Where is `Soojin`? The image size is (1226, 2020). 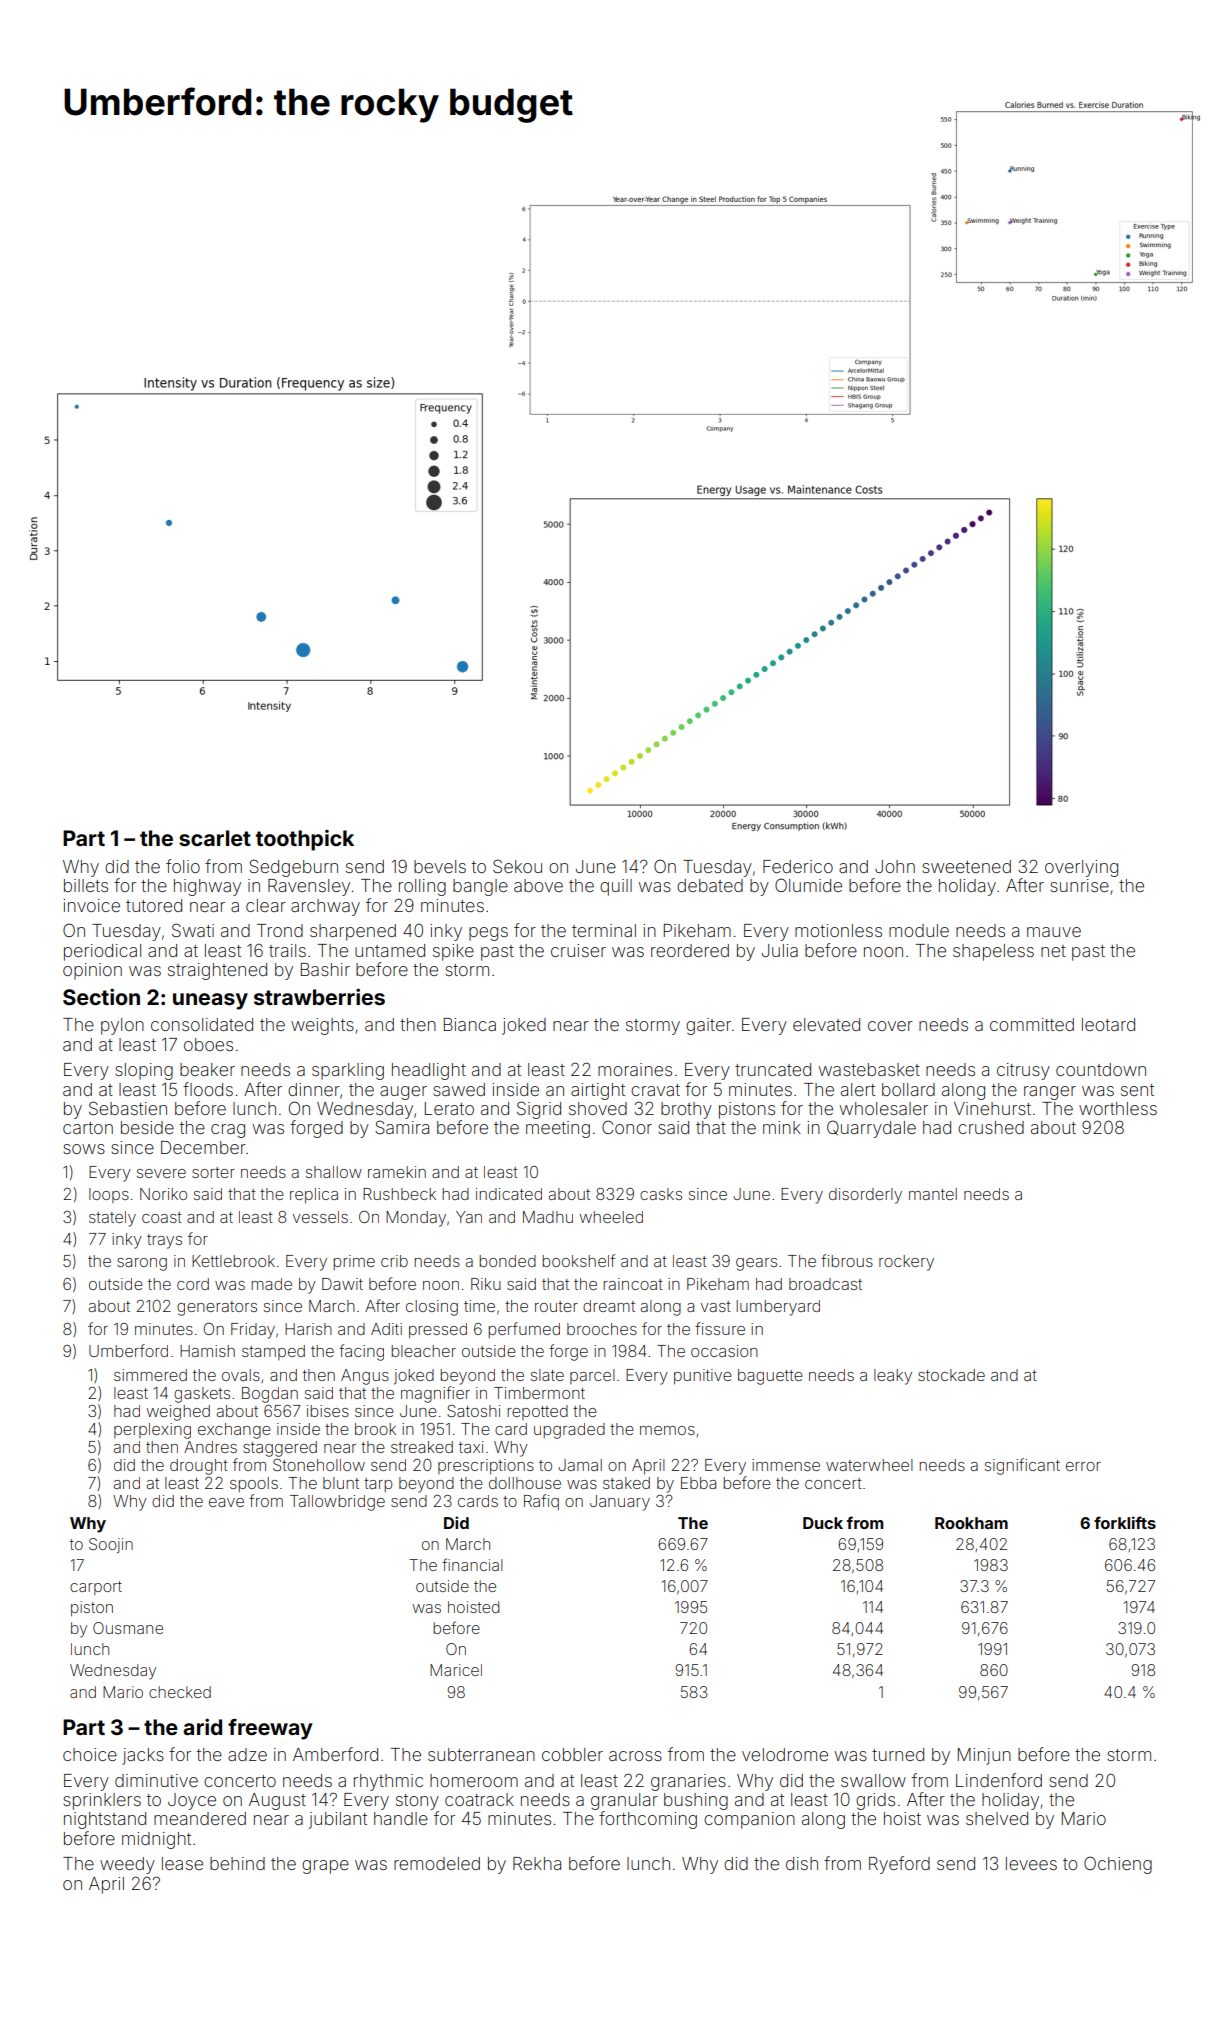 Soojin is located at coordinates (111, 1545).
